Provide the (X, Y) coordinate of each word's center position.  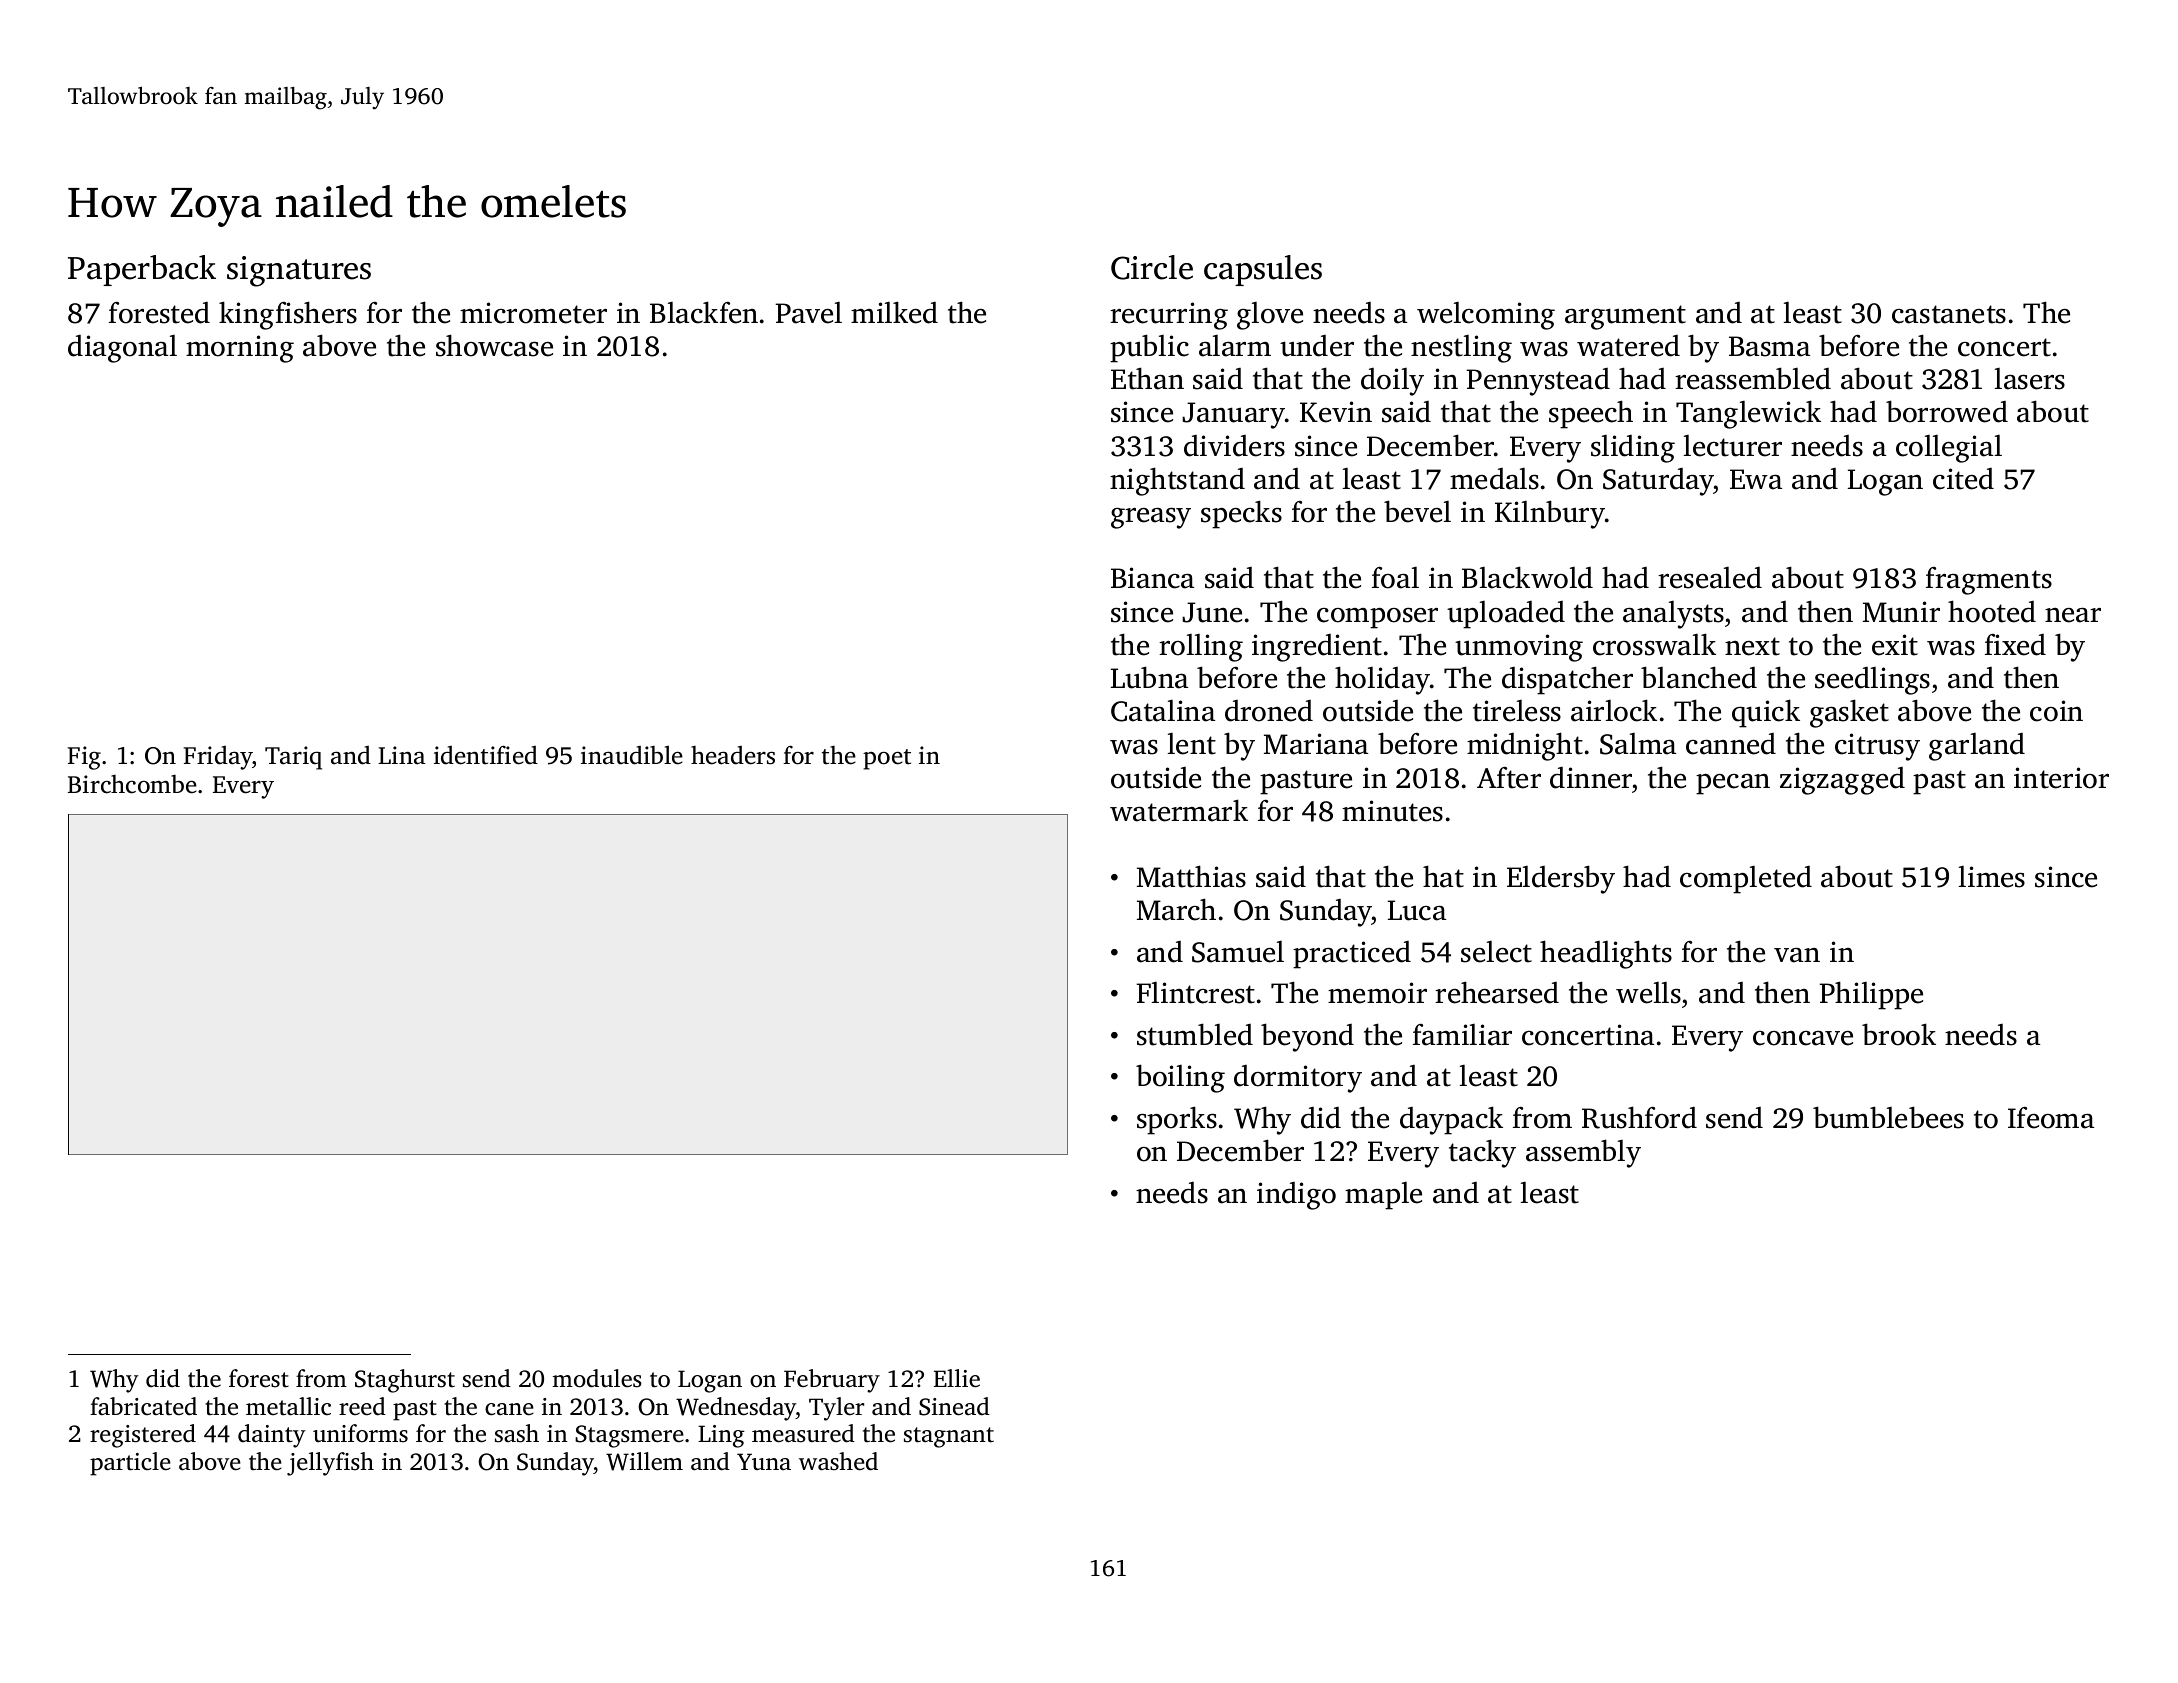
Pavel (809, 312)
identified (486, 755)
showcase (494, 345)
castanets (1949, 314)
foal (1395, 577)
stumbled (1195, 1034)
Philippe (1871, 995)
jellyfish (330, 1464)
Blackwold (1527, 577)
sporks (1177, 1120)
